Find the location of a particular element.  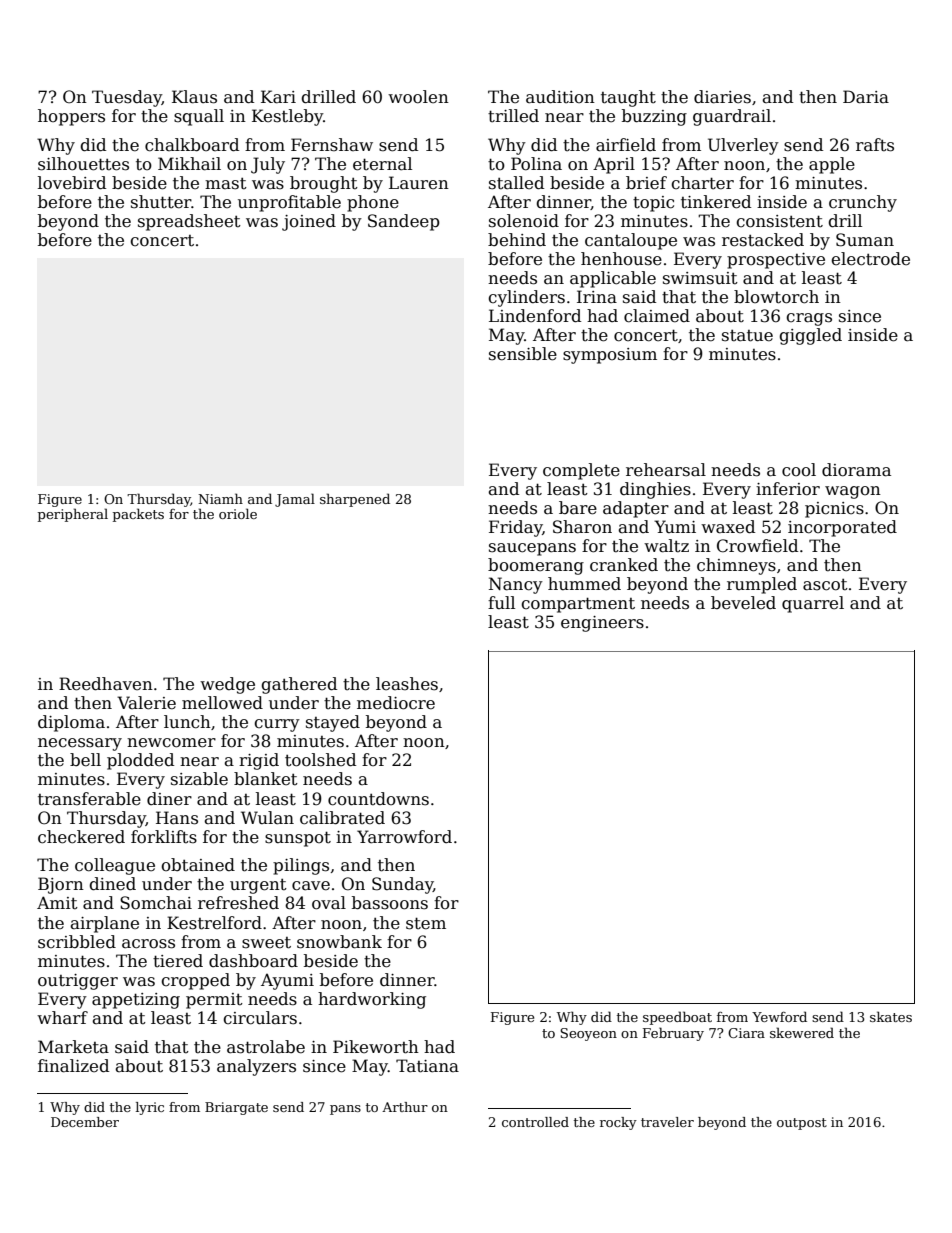

peripheral is located at coordinates (73, 515).
